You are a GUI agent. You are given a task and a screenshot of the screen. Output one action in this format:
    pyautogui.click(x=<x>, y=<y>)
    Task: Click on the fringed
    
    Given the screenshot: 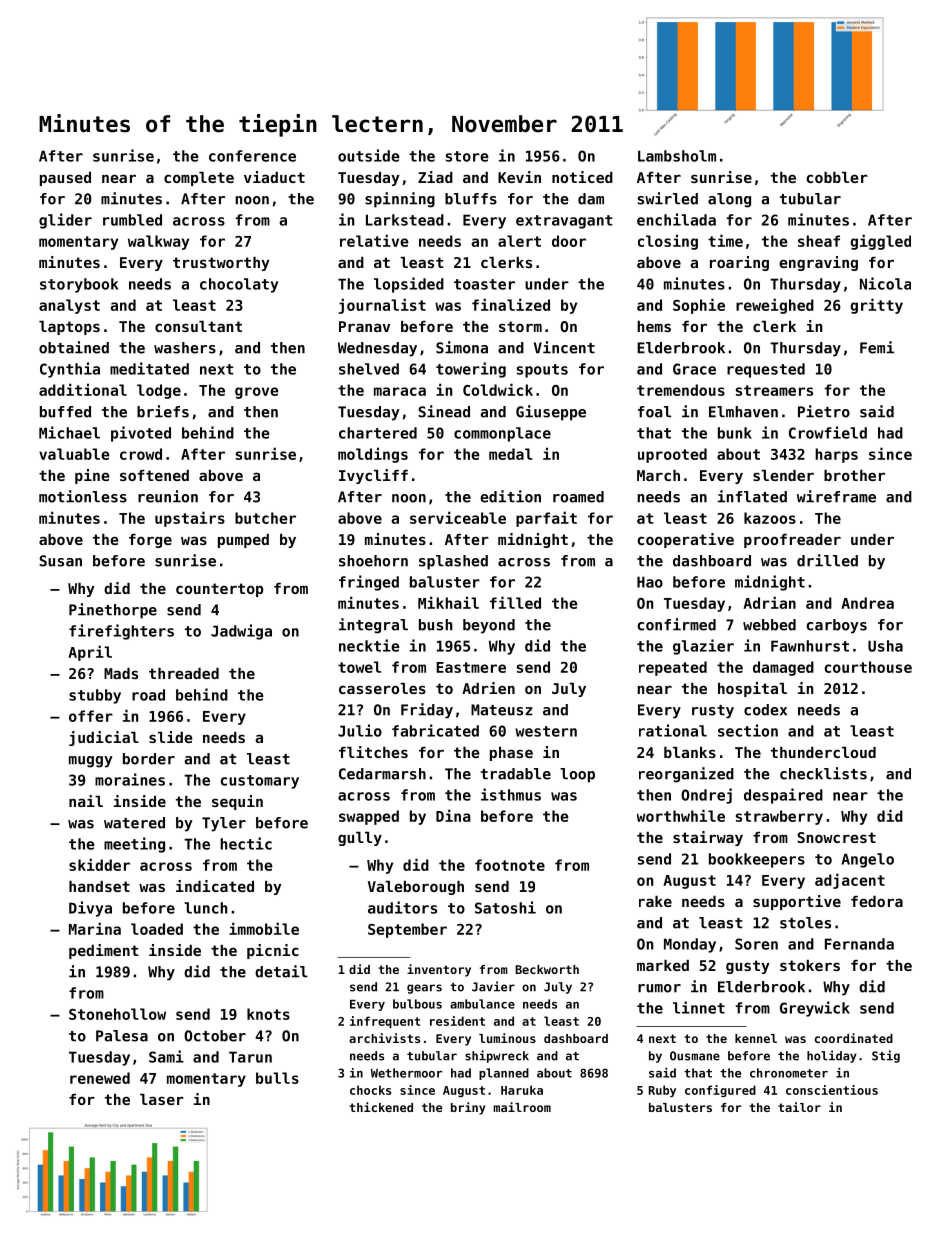 What is the action you would take?
    pyautogui.click(x=369, y=583)
